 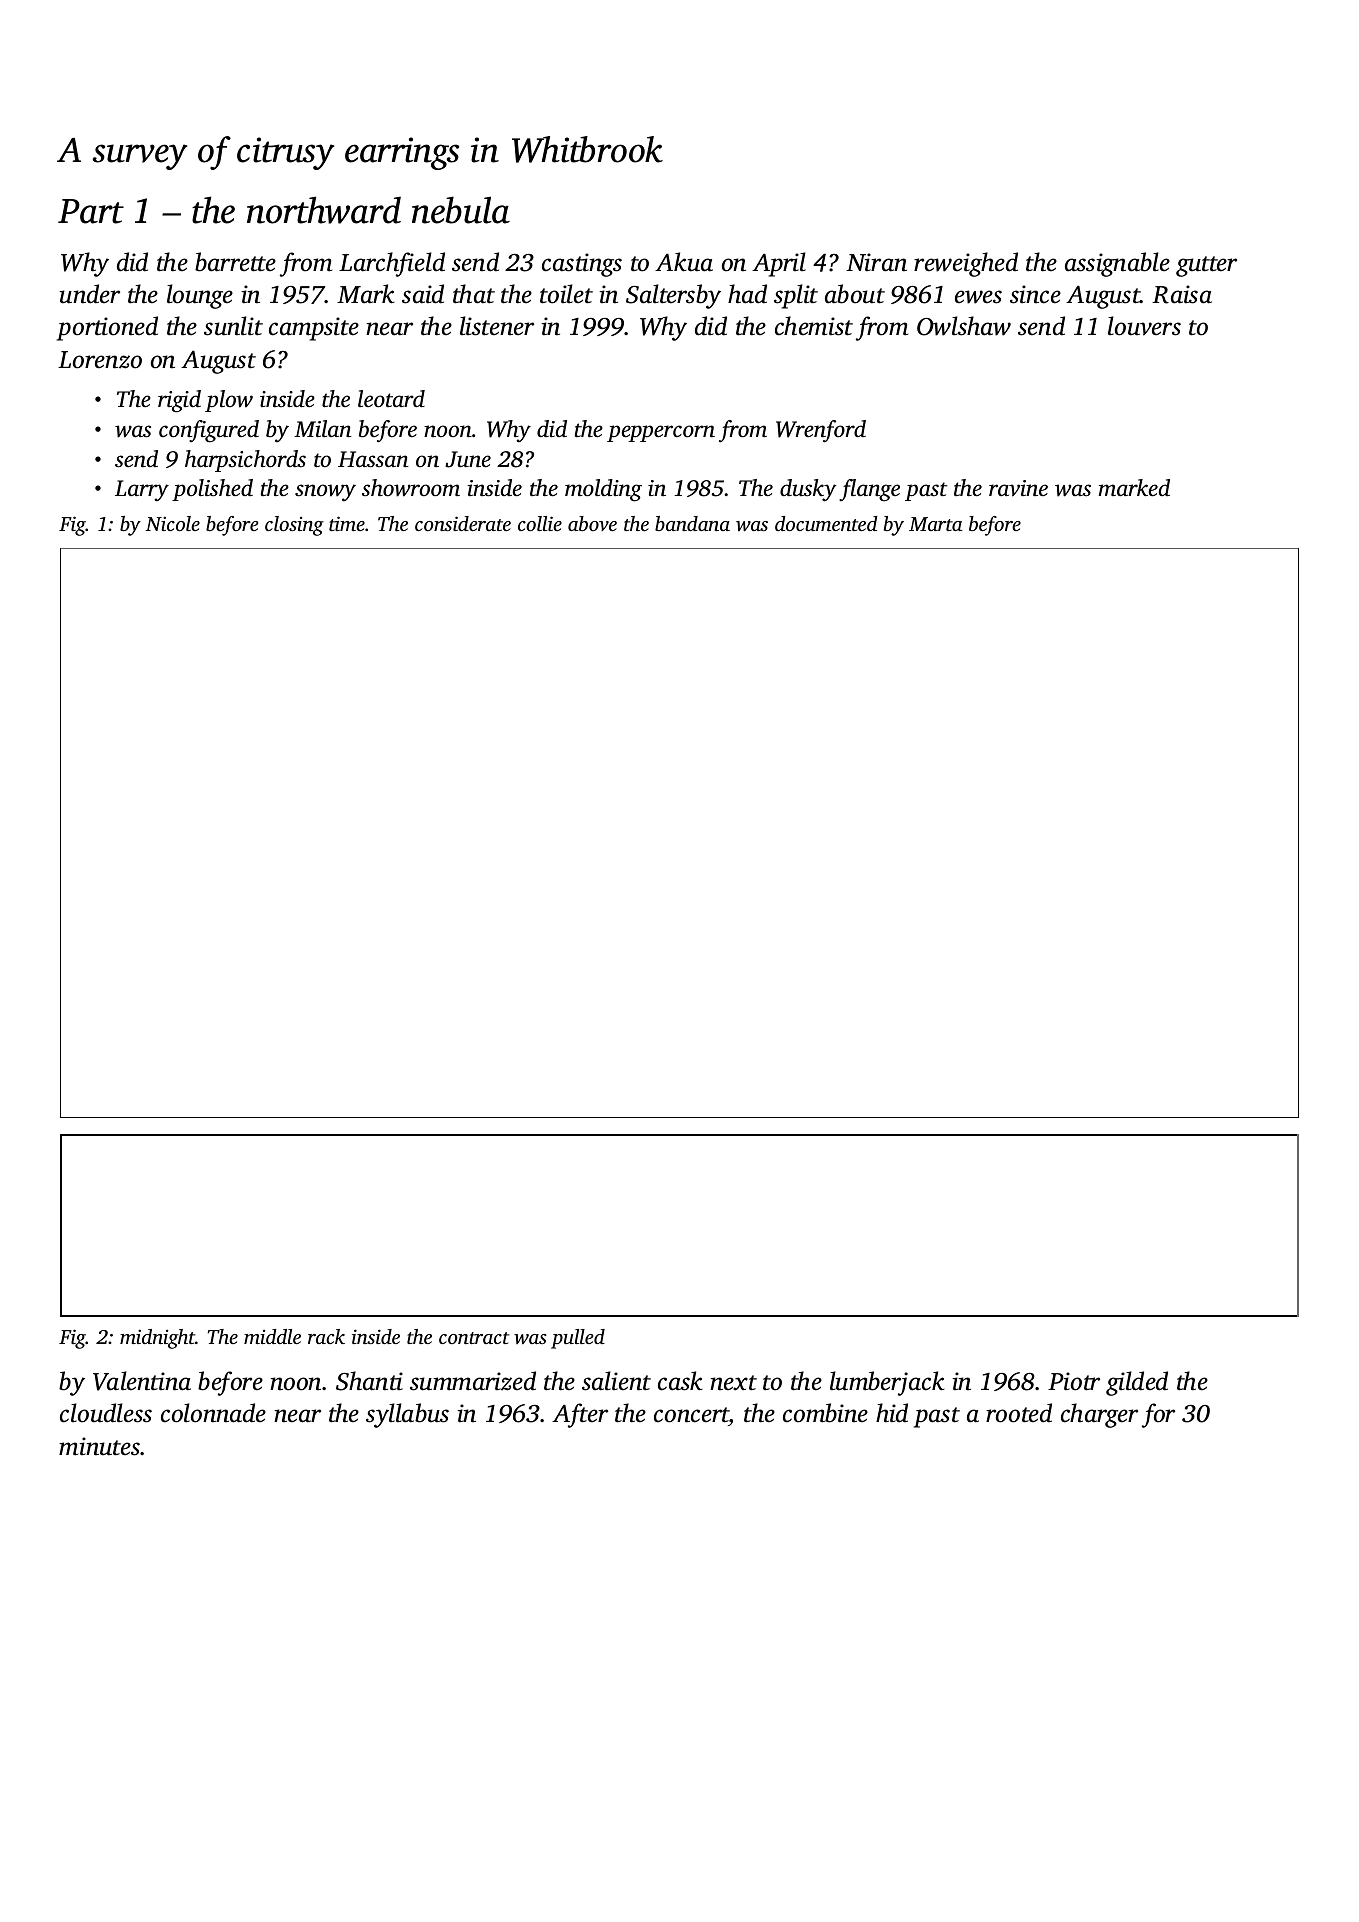 What do you see at coordinates (99, 1446) in the screenshot?
I see `minutes` at bounding box center [99, 1446].
